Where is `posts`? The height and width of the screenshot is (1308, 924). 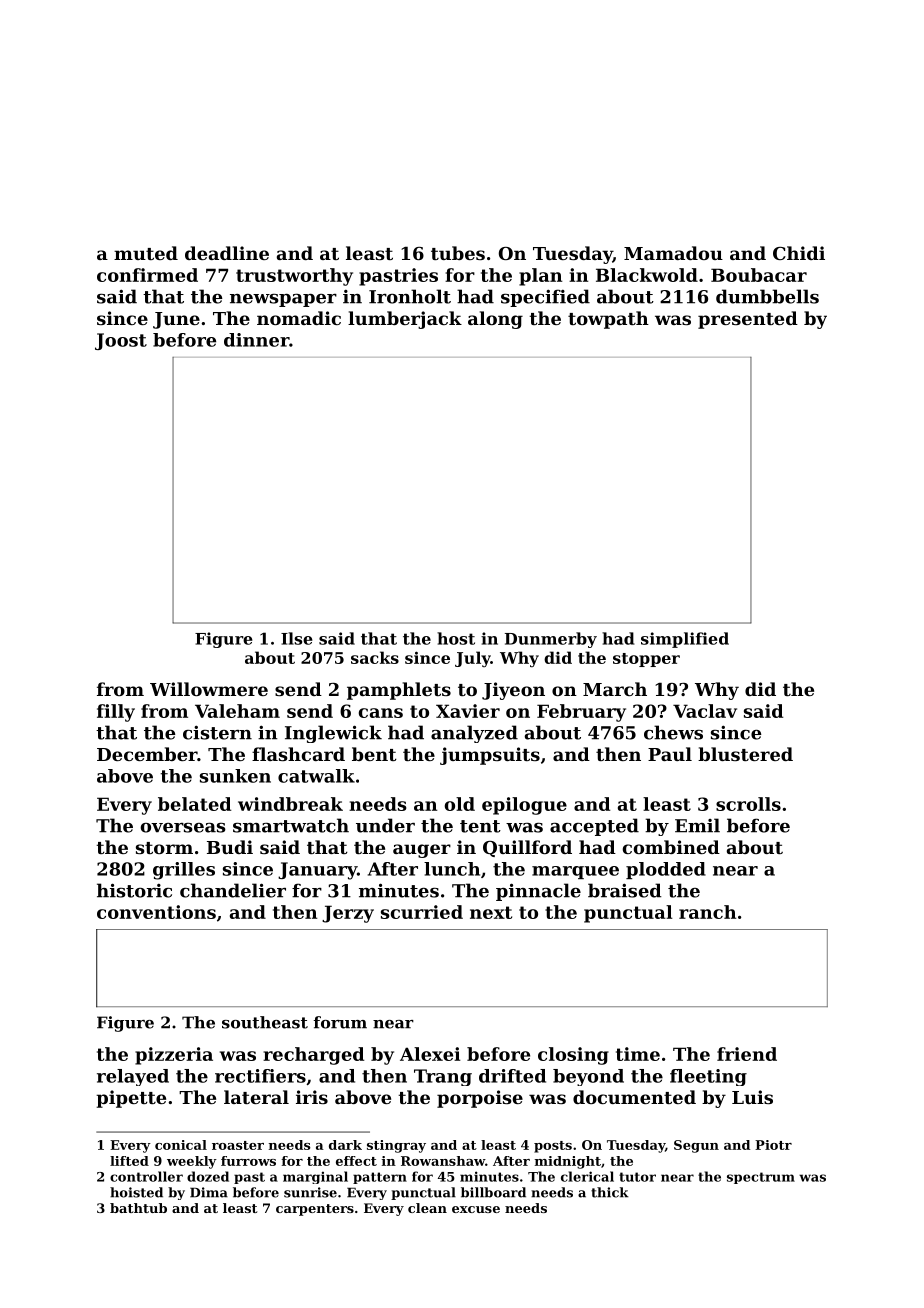
posts is located at coordinates (553, 1147).
